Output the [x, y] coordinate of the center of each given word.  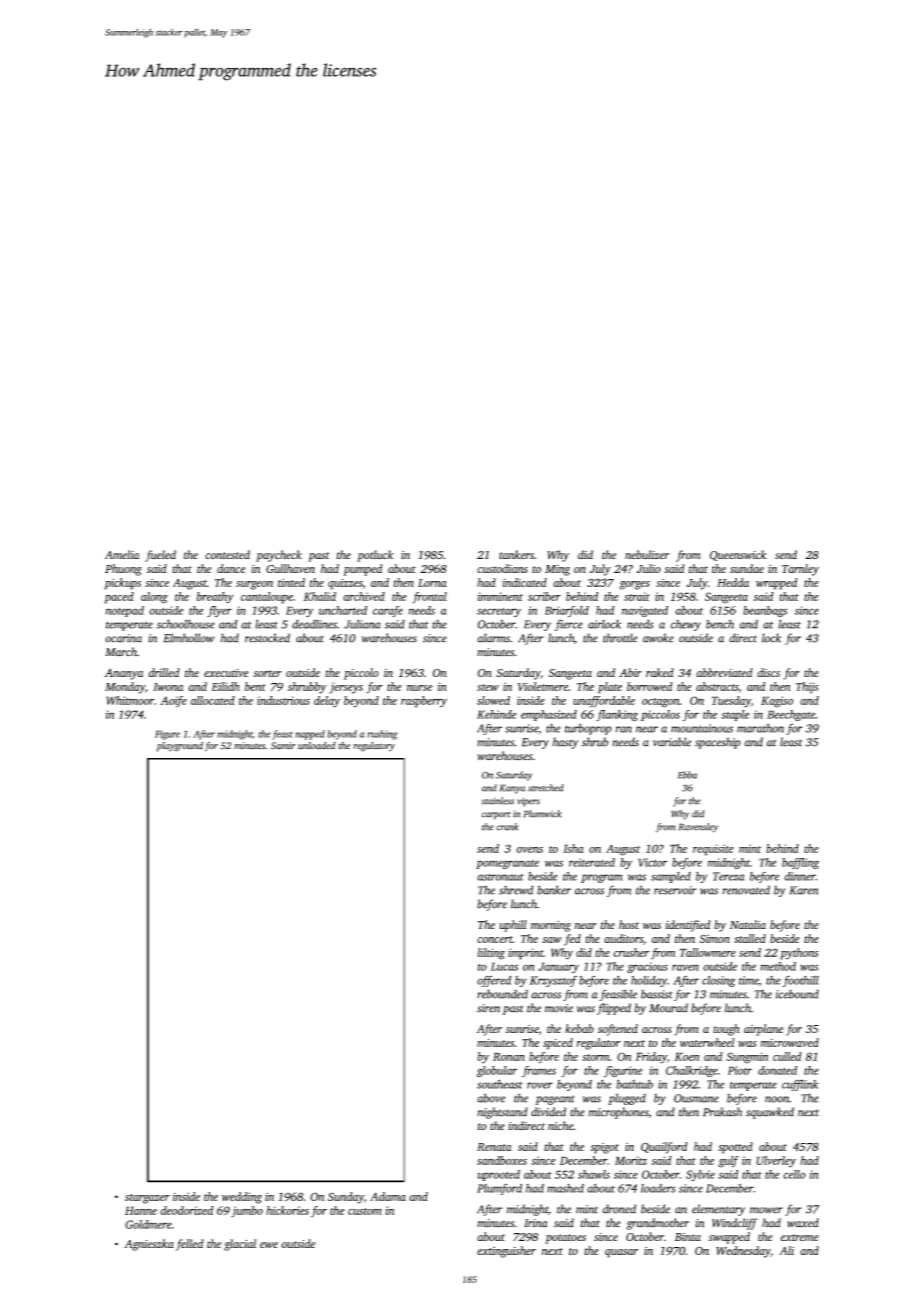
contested [227, 554]
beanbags [765, 611]
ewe [269, 1245]
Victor [653, 862]
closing [718, 981]
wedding [242, 1198]
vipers [528, 802]
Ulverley [776, 1161]
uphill [513, 926]
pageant [554, 1100]
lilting [491, 954]
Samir [283, 746]
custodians [502, 568]
